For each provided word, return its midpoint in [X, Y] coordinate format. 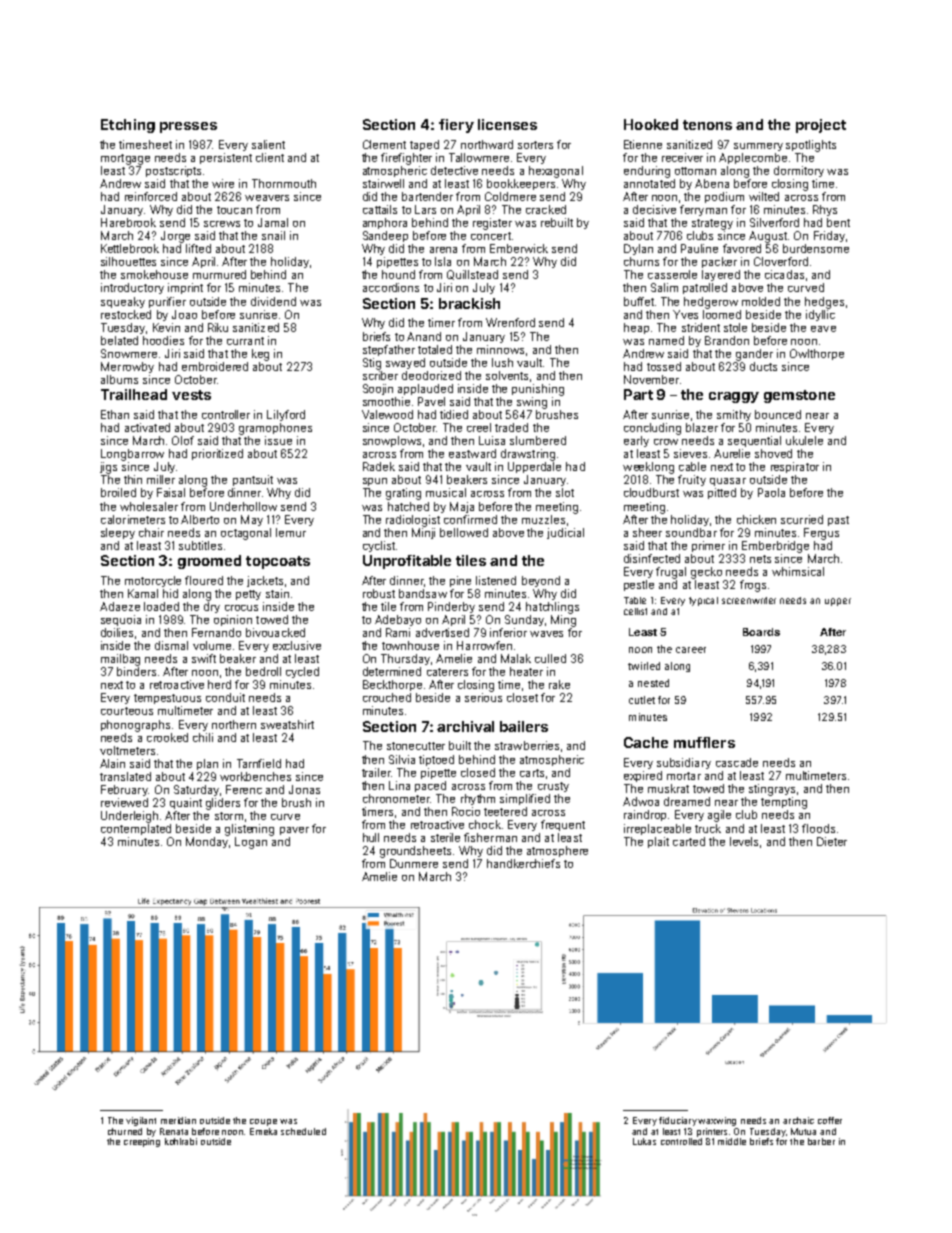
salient [268, 144]
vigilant [141, 1121]
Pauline [699, 248]
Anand [424, 336]
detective [454, 170]
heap [636, 328]
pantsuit [253, 480]
